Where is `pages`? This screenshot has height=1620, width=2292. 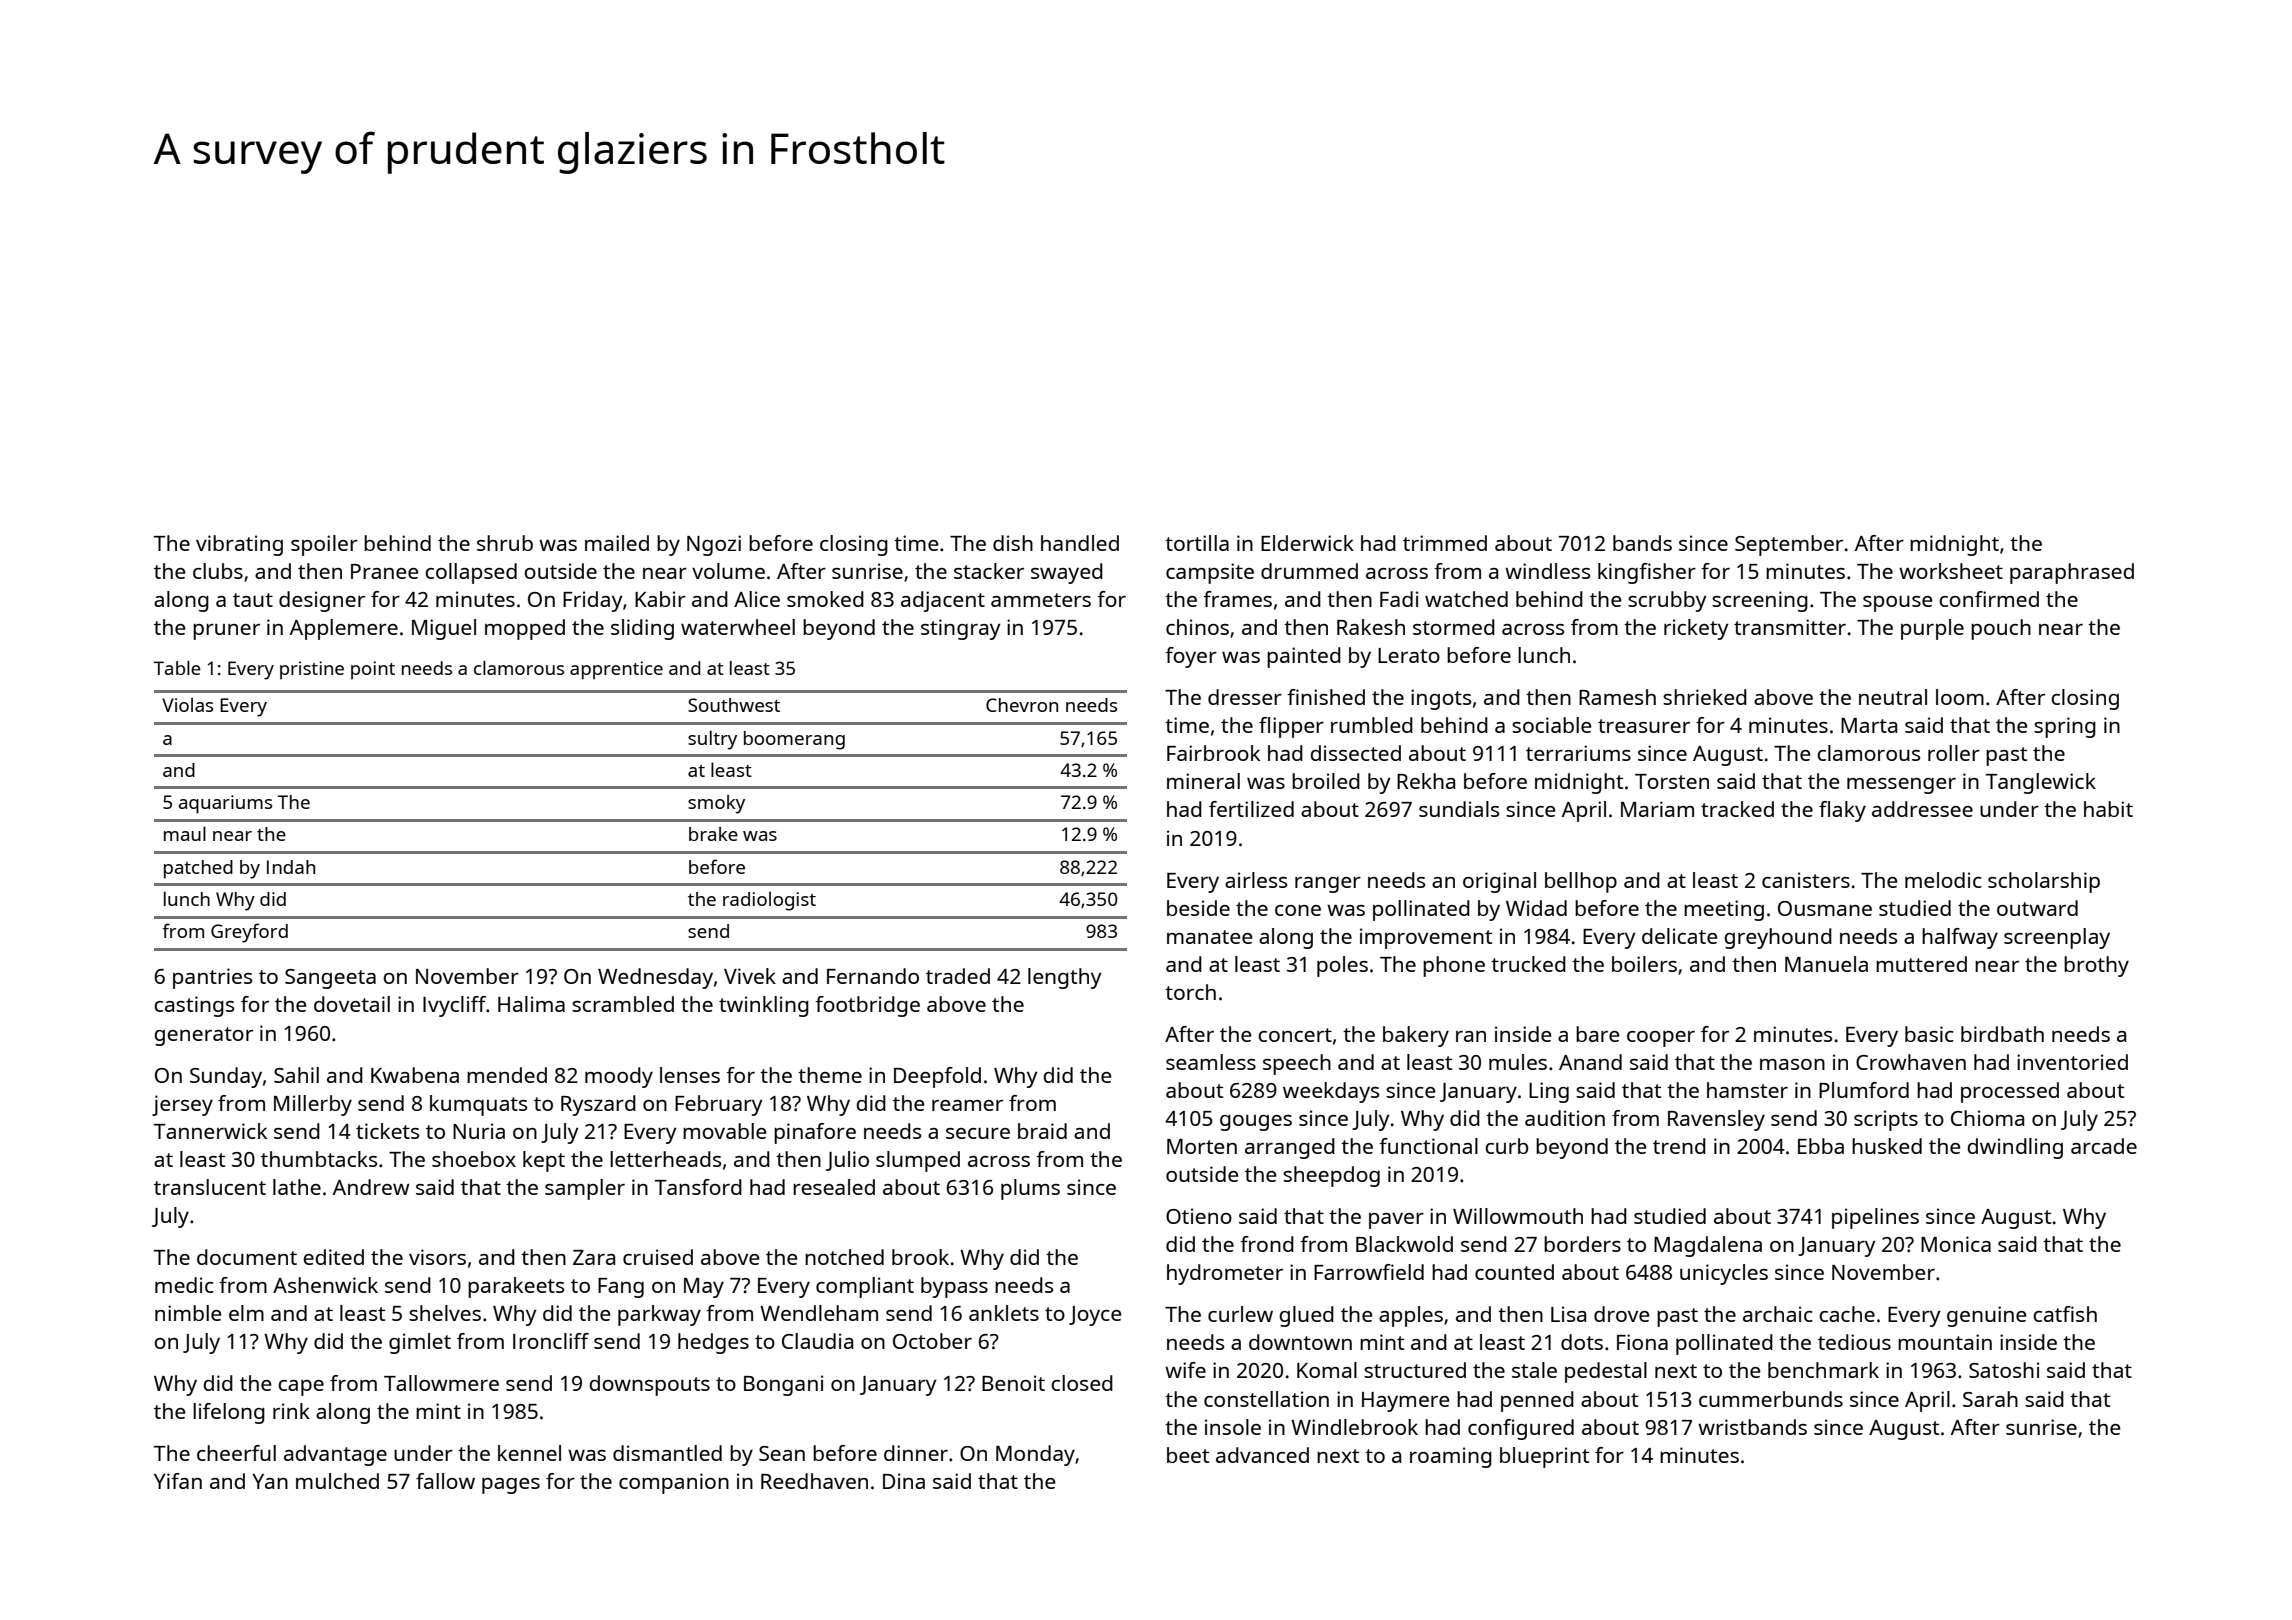
pages is located at coordinates (511, 1486).
